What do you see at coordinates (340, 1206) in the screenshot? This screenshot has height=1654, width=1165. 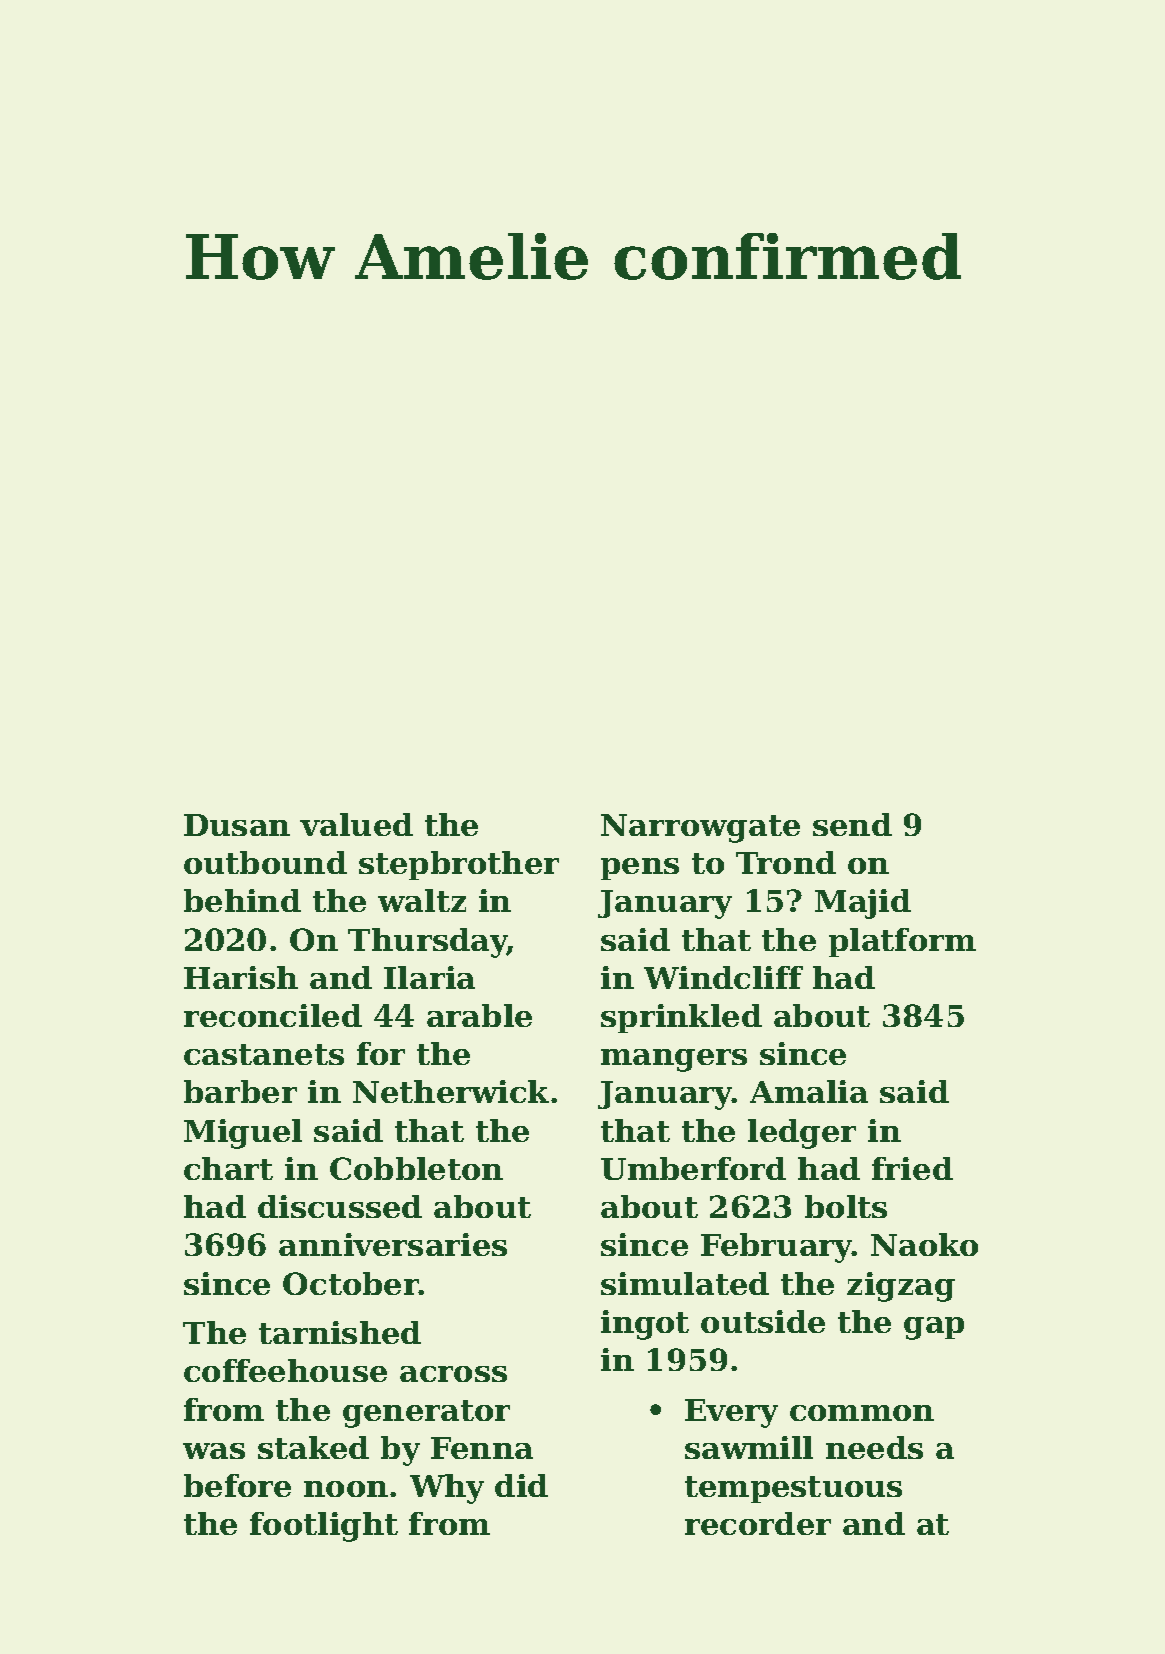 I see `discussed` at bounding box center [340, 1206].
